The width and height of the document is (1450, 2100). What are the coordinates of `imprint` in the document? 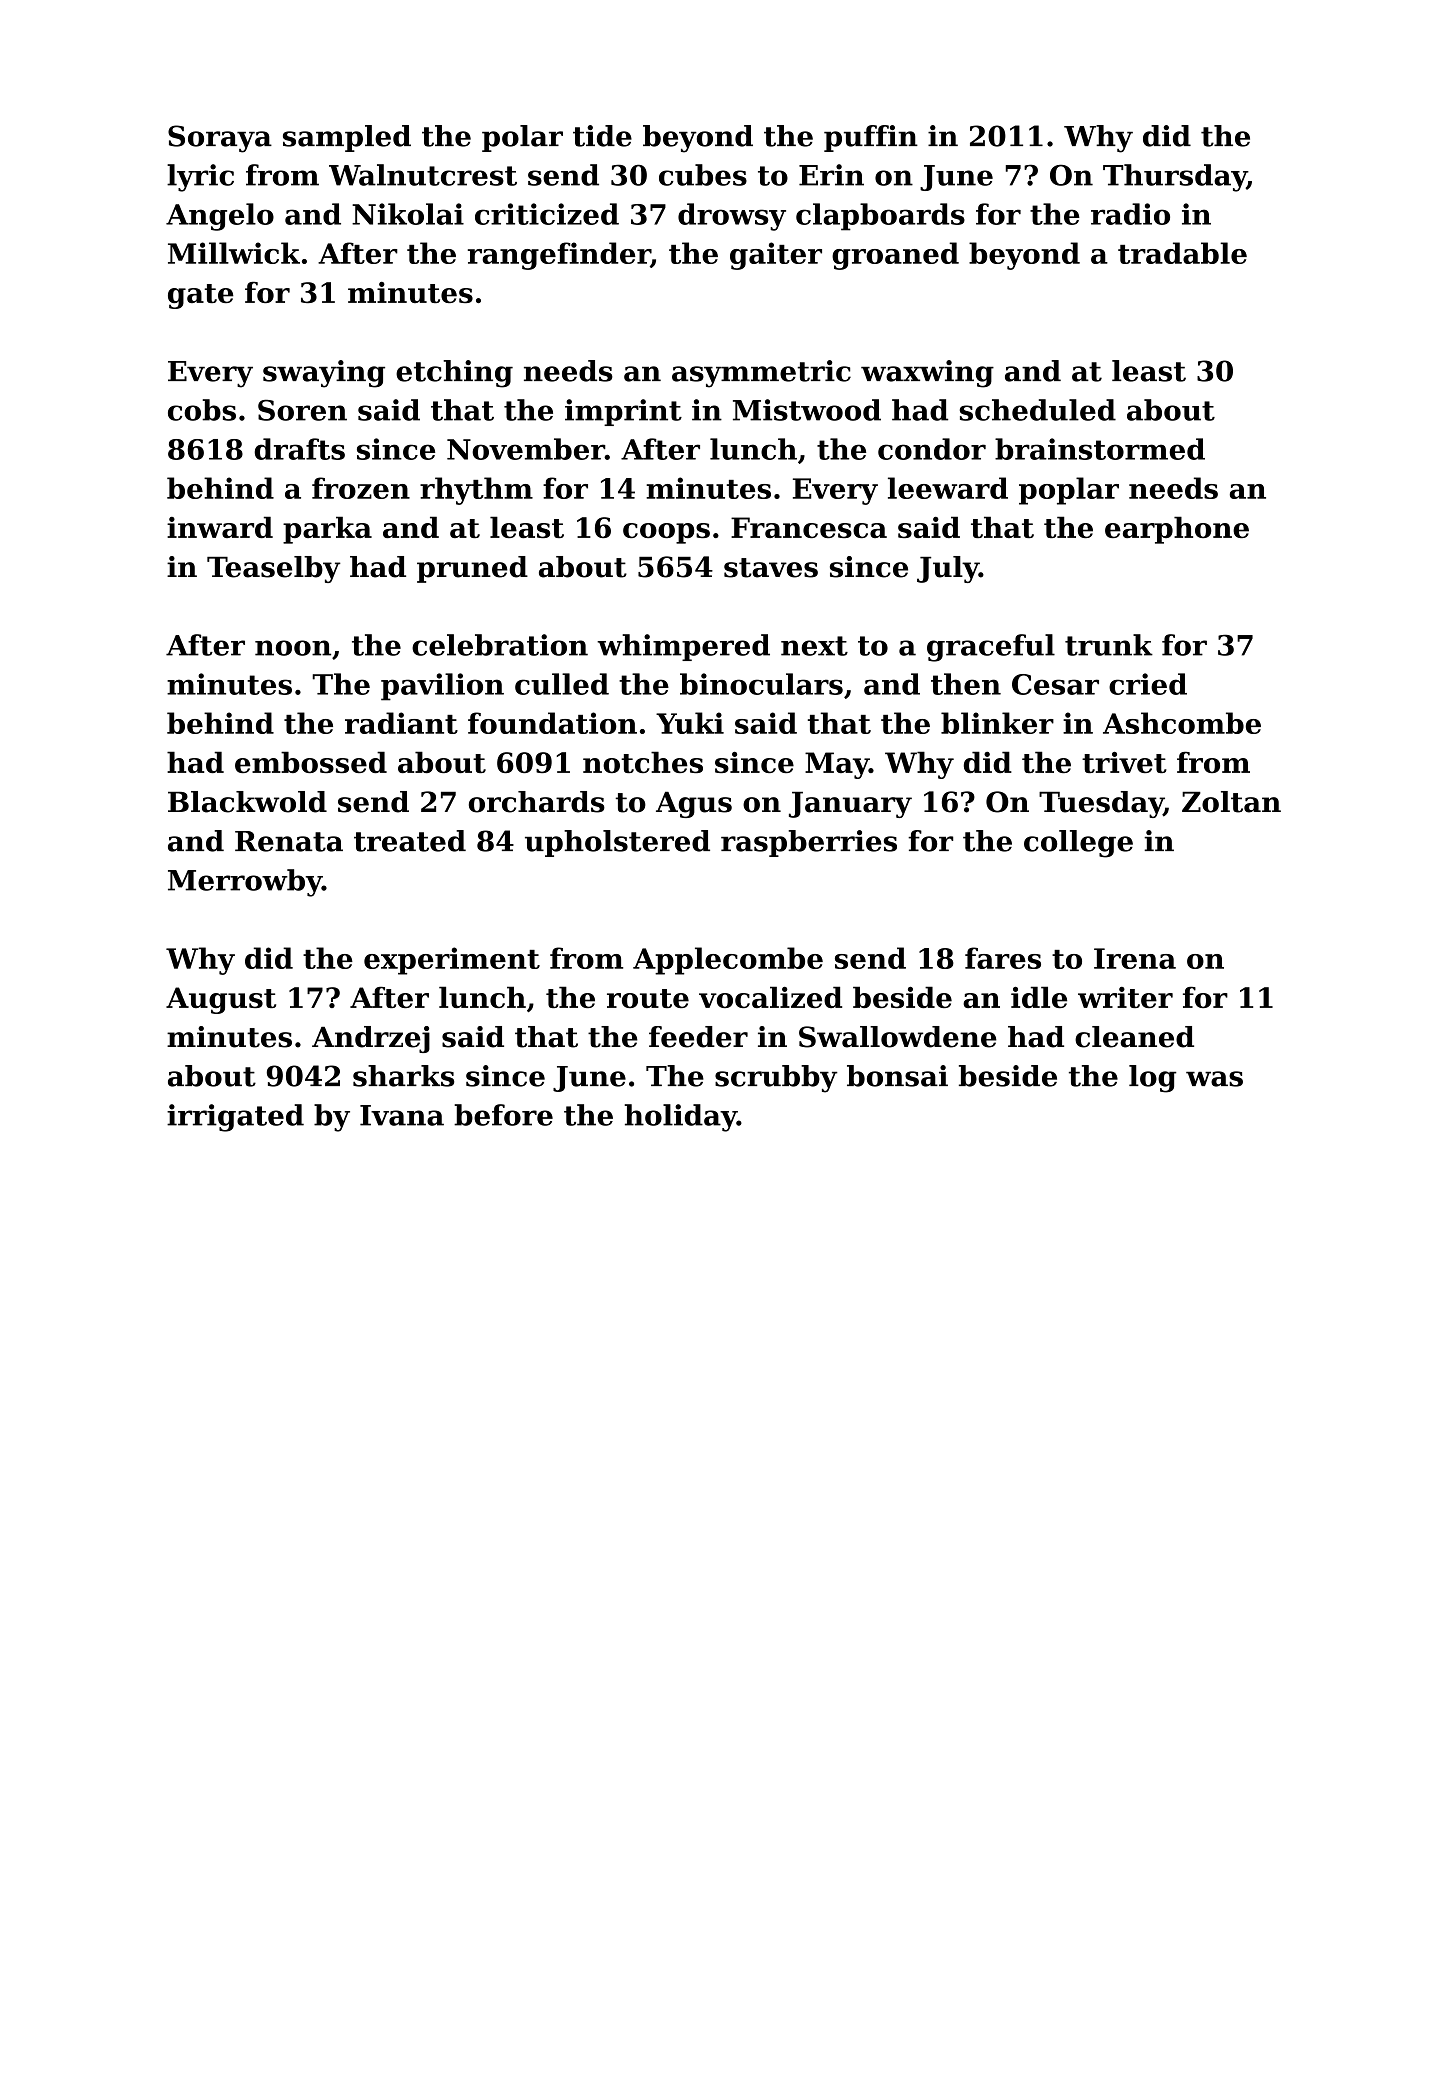 It's located at (623, 412).
